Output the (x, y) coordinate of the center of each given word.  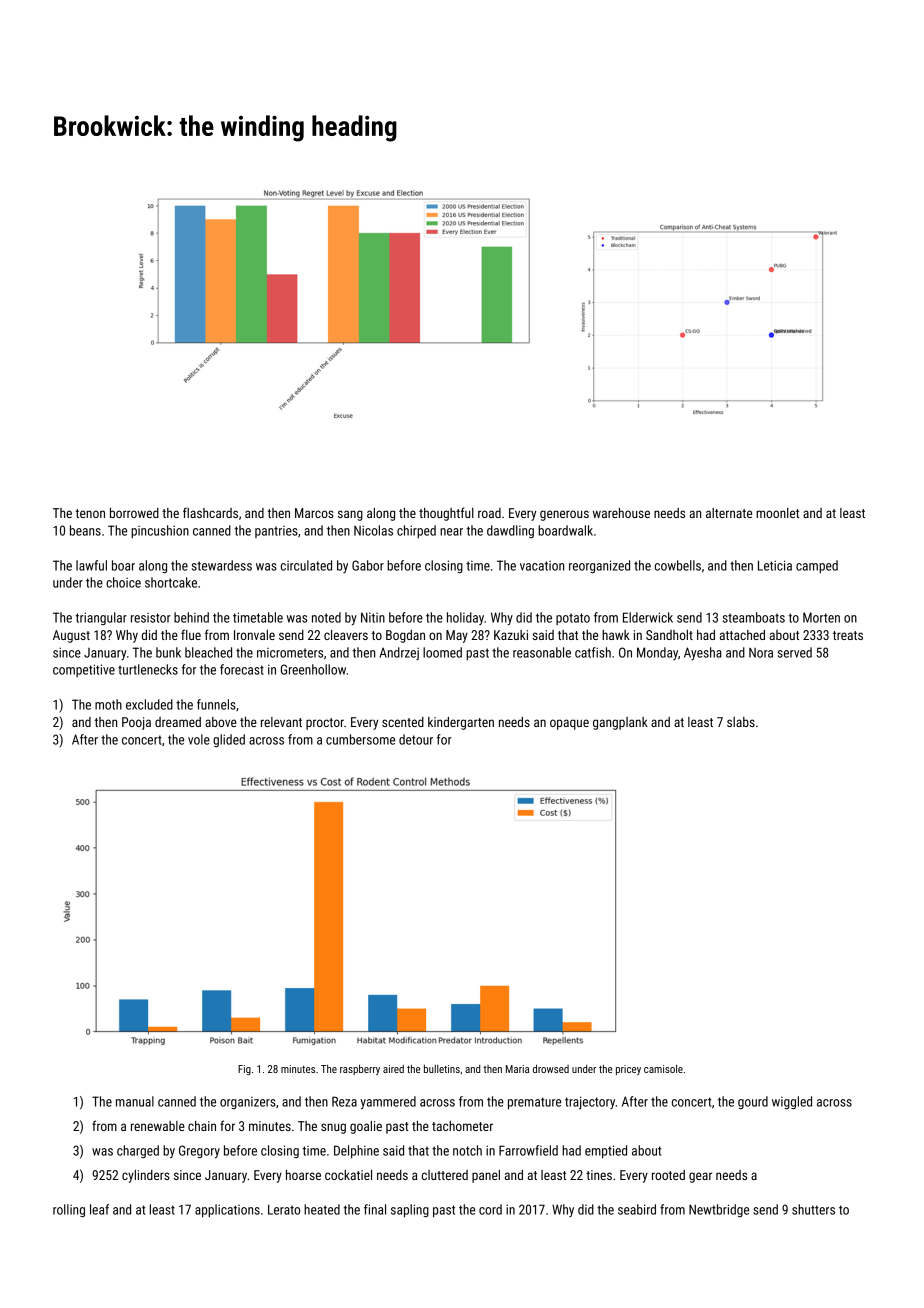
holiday (465, 618)
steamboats (754, 617)
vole (199, 739)
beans (85, 530)
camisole (663, 1069)
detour (416, 739)
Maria (517, 1069)
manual (135, 1101)
